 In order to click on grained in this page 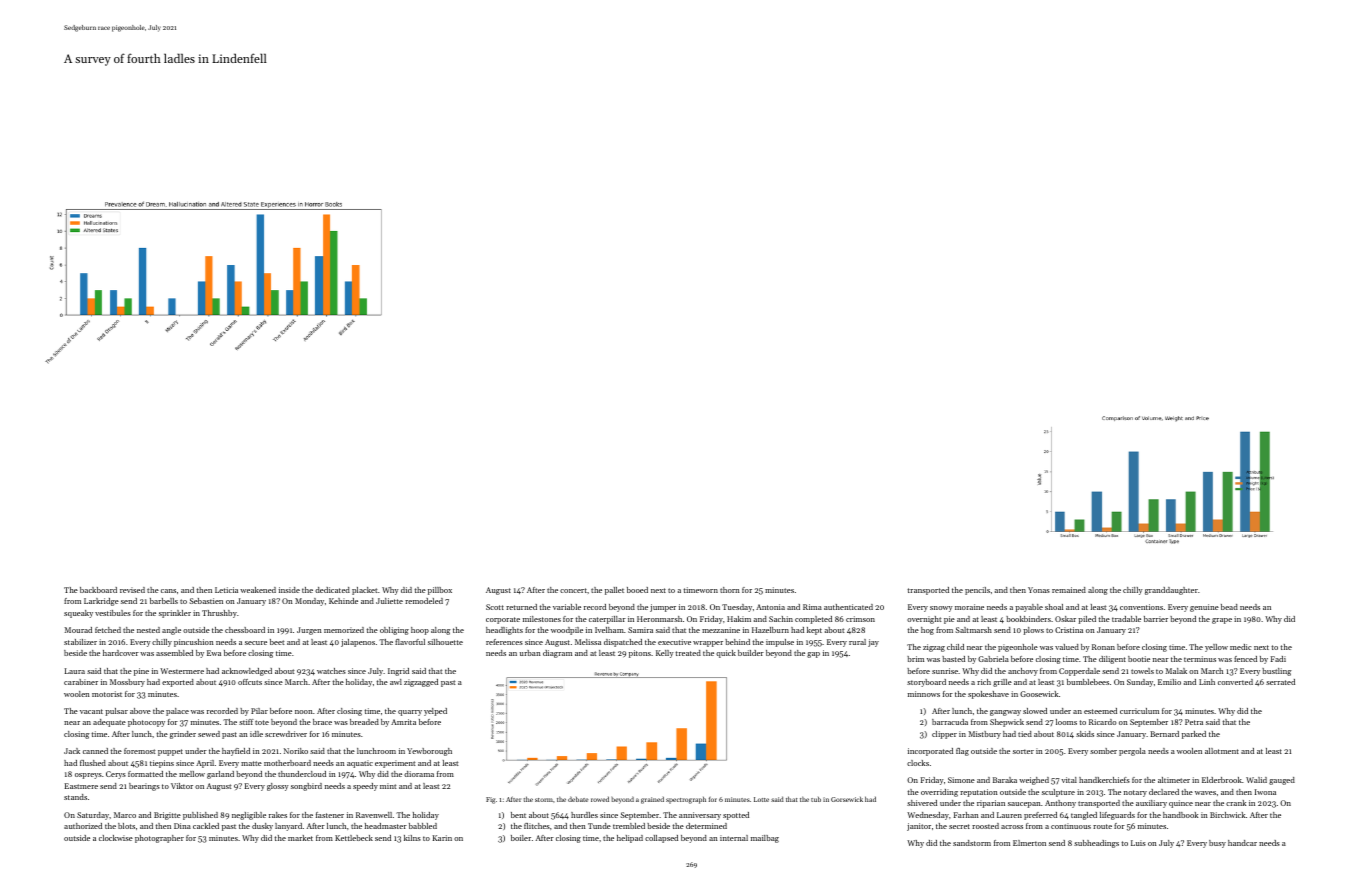, I will do `click(652, 800)`.
